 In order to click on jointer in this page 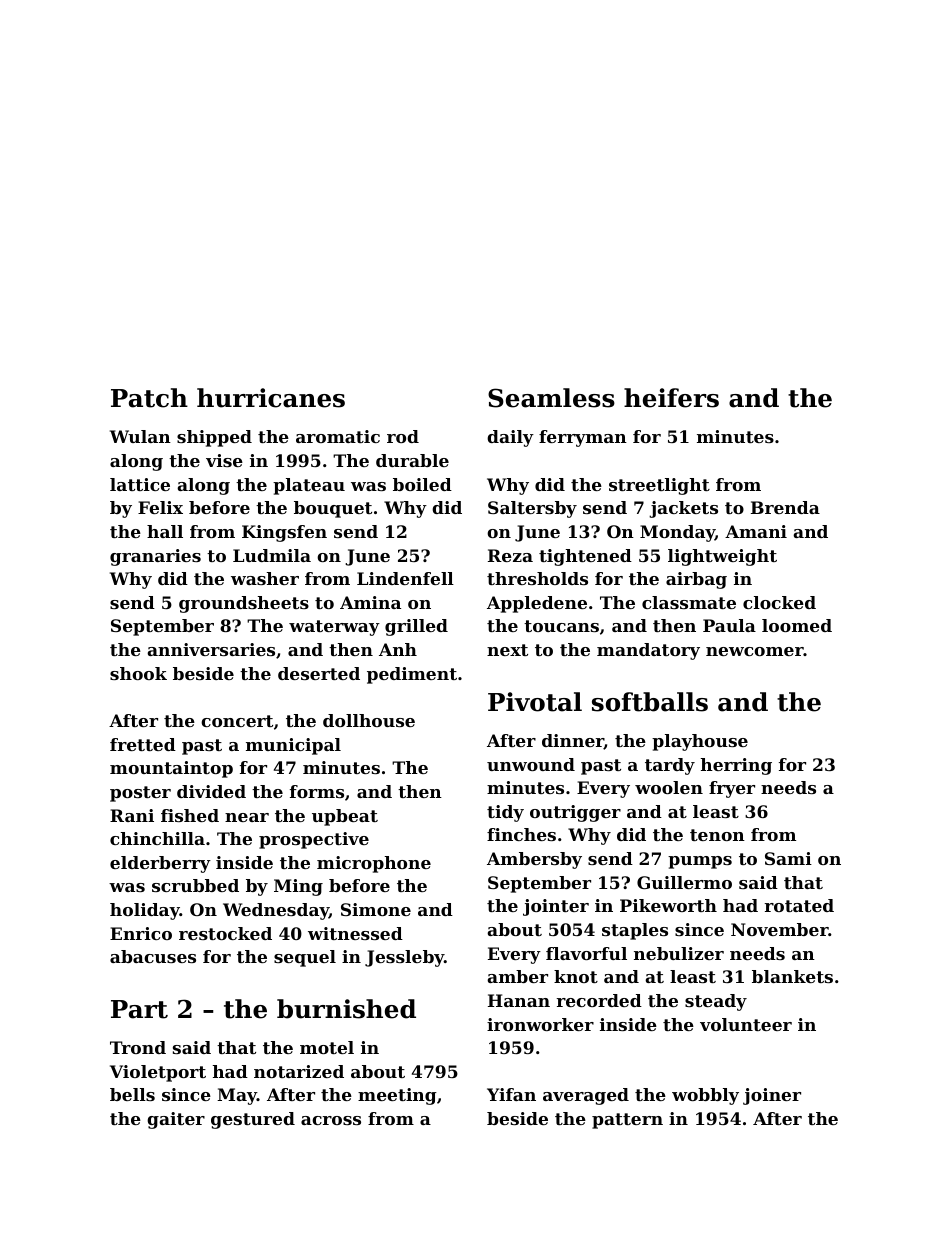, I will do `click(556, 907)`.
